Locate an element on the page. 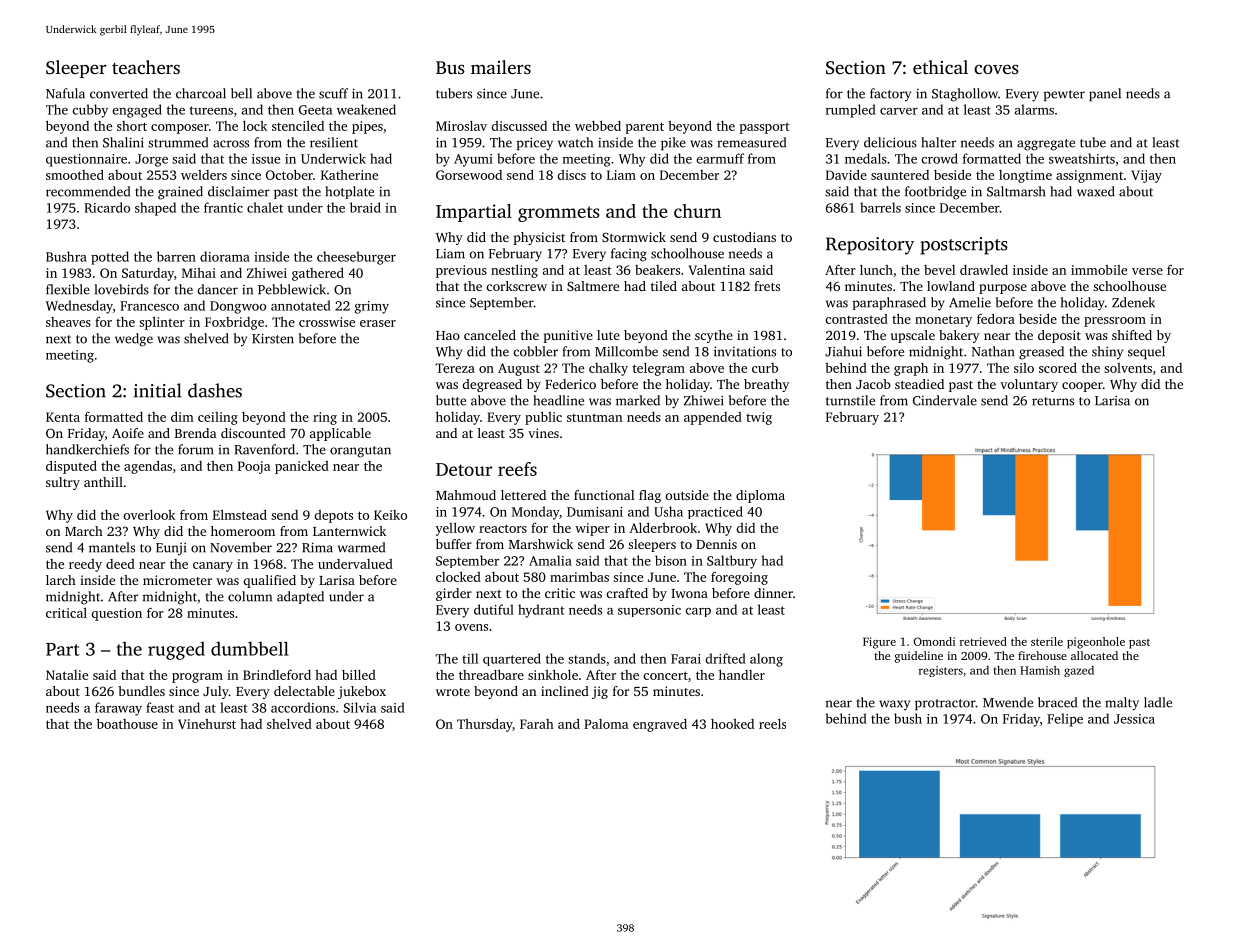 This page has width=1233, height=952. physicist is located at coordinates (539, 238).
